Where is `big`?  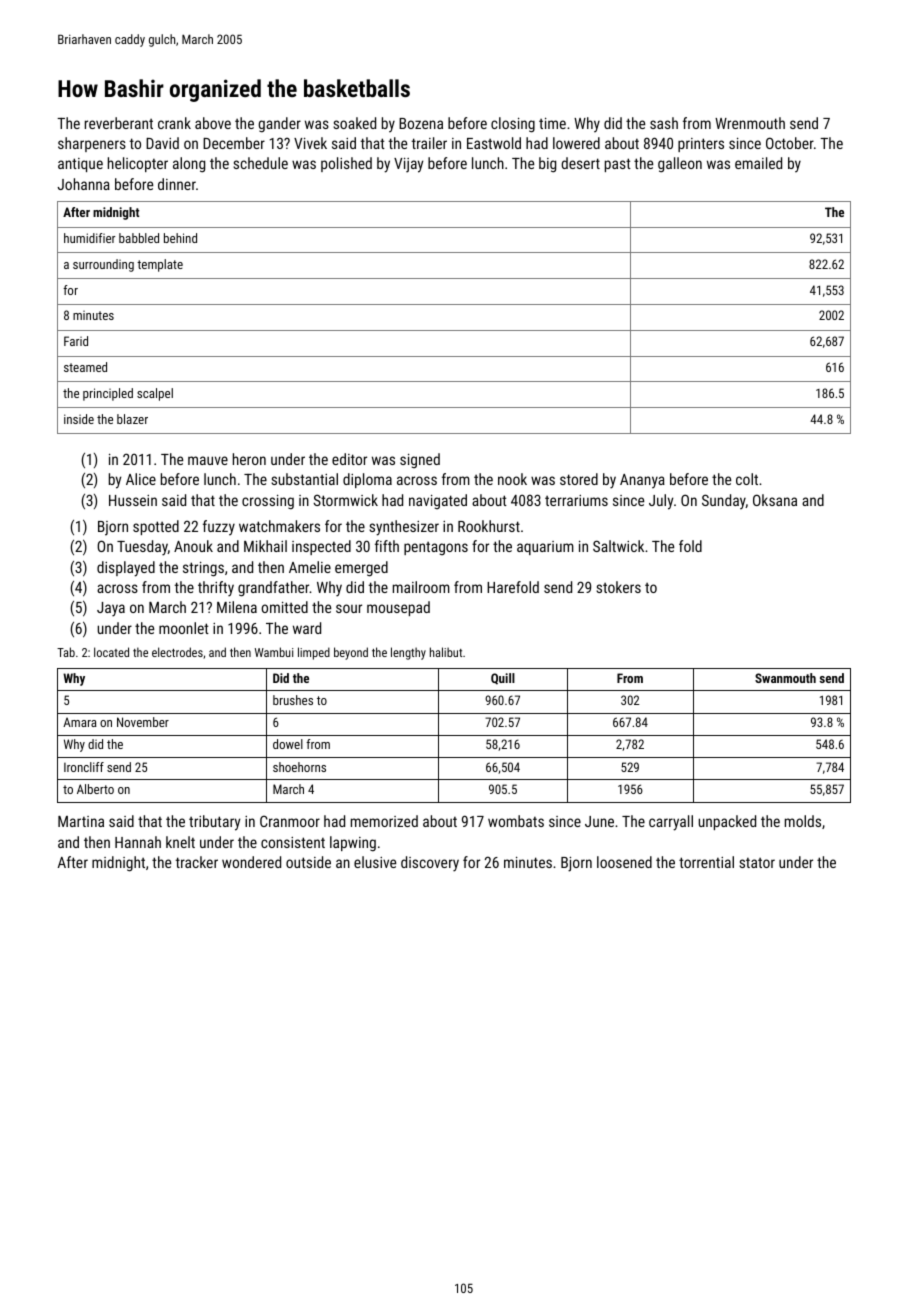
big is located at coordinates (547, 165).
